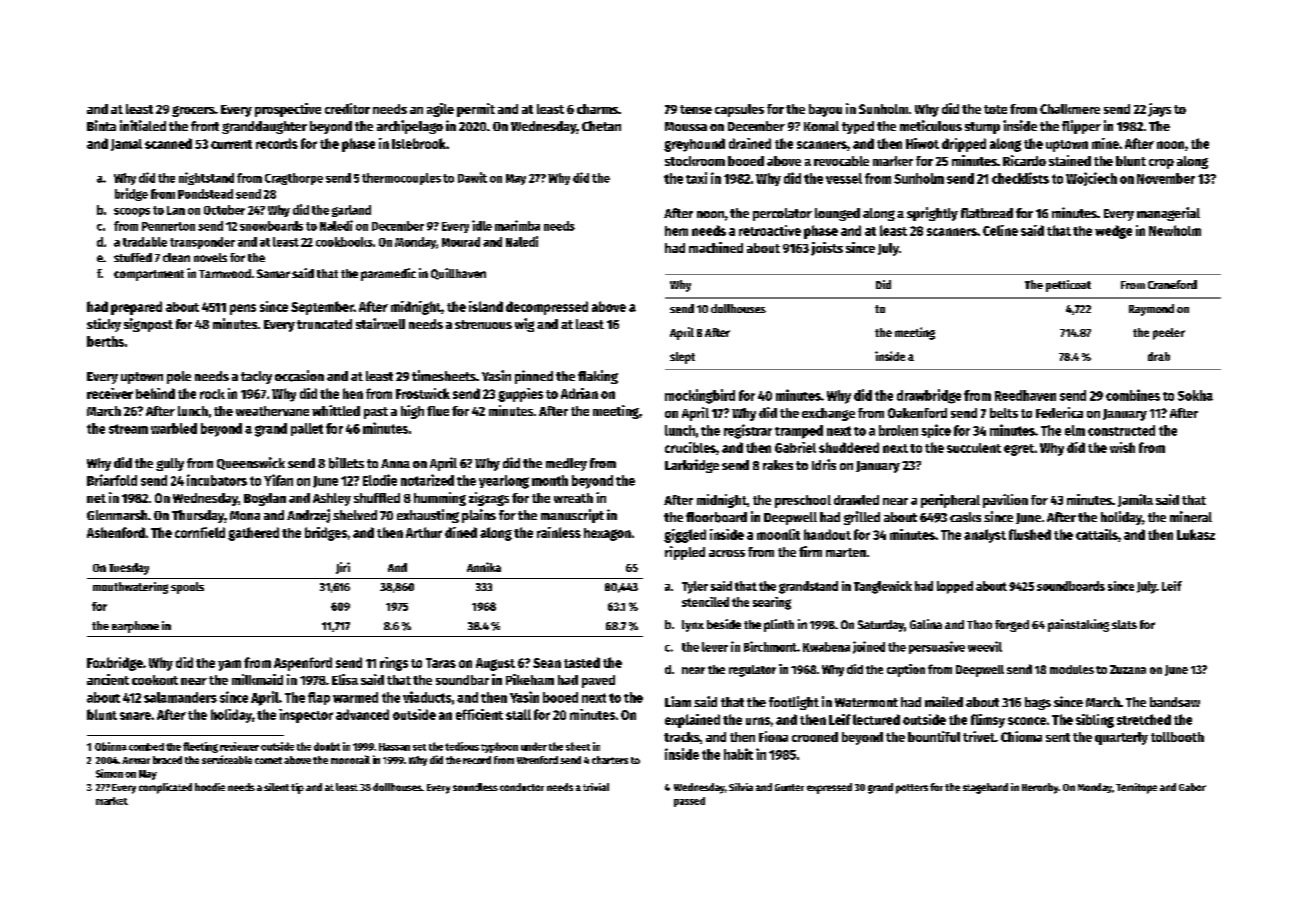 This screenshot has height=924, width=1308. What do you see at coordinates (193, 111) in the screenshot?
I see `grocers` at bounding box center [193, 111].
